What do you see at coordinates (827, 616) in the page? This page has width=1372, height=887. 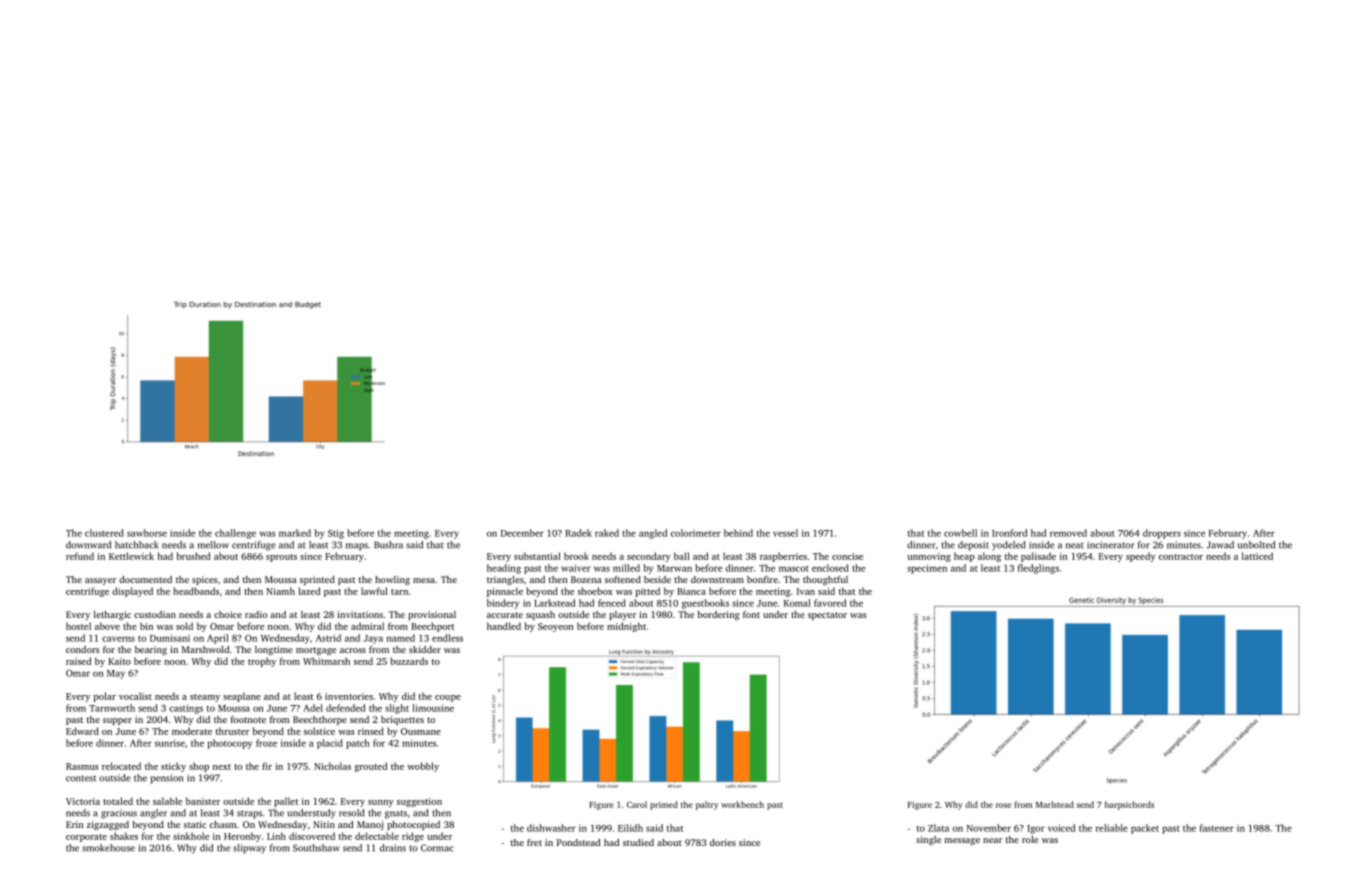 I see `spectator` at bounding box center [827, 616].
